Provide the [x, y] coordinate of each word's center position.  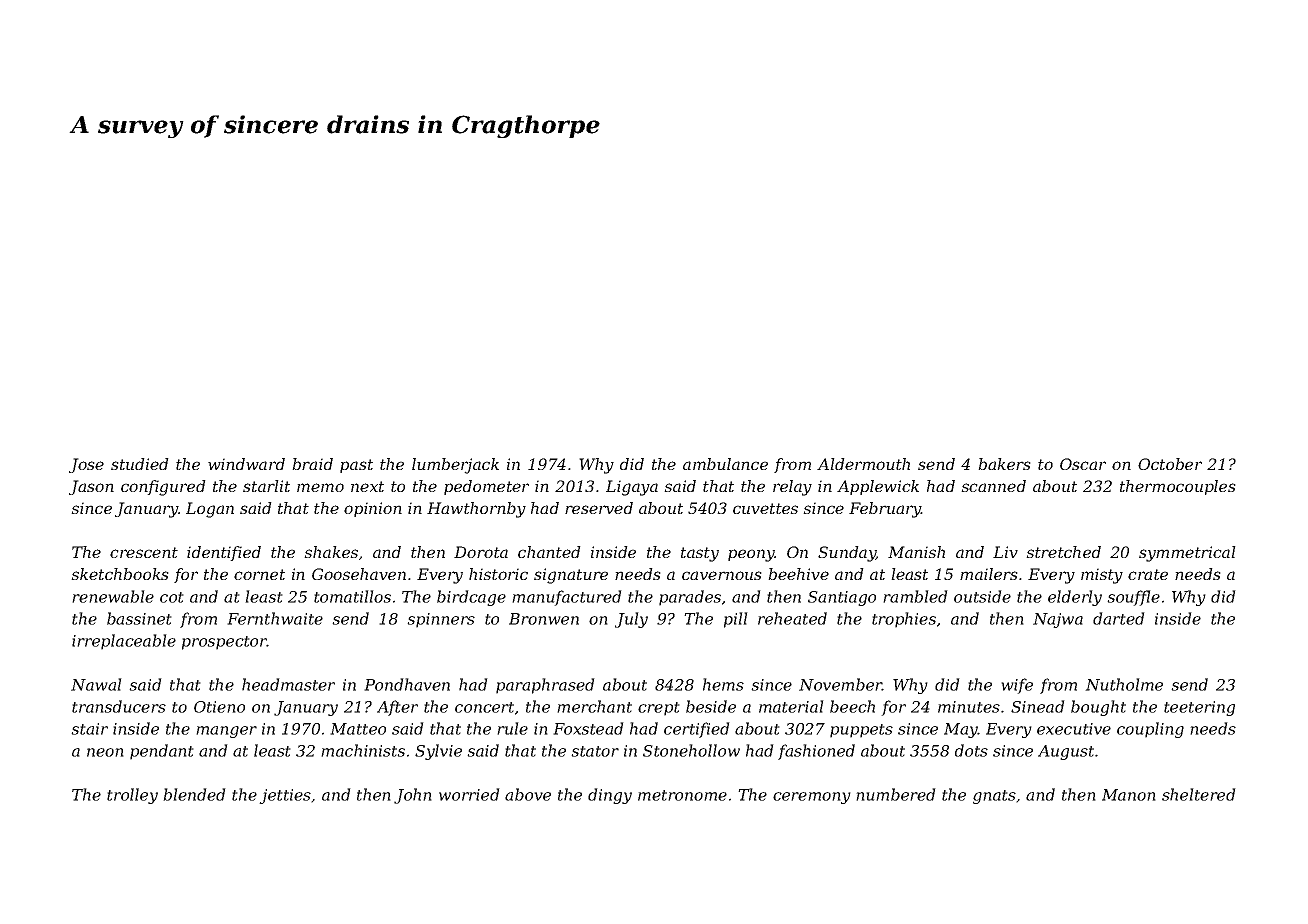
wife [1017, 686]
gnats [994, 797]
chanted [549, 552]
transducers [119, 706]
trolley [132, 796]
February [885, 510]
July [631, 620]
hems [723, 684]
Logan [210, 510]
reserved [599, 508]
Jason [91, 487]
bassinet [139, 618]
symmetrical [1187, 554]
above [528, 794]
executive [1074, 729]
